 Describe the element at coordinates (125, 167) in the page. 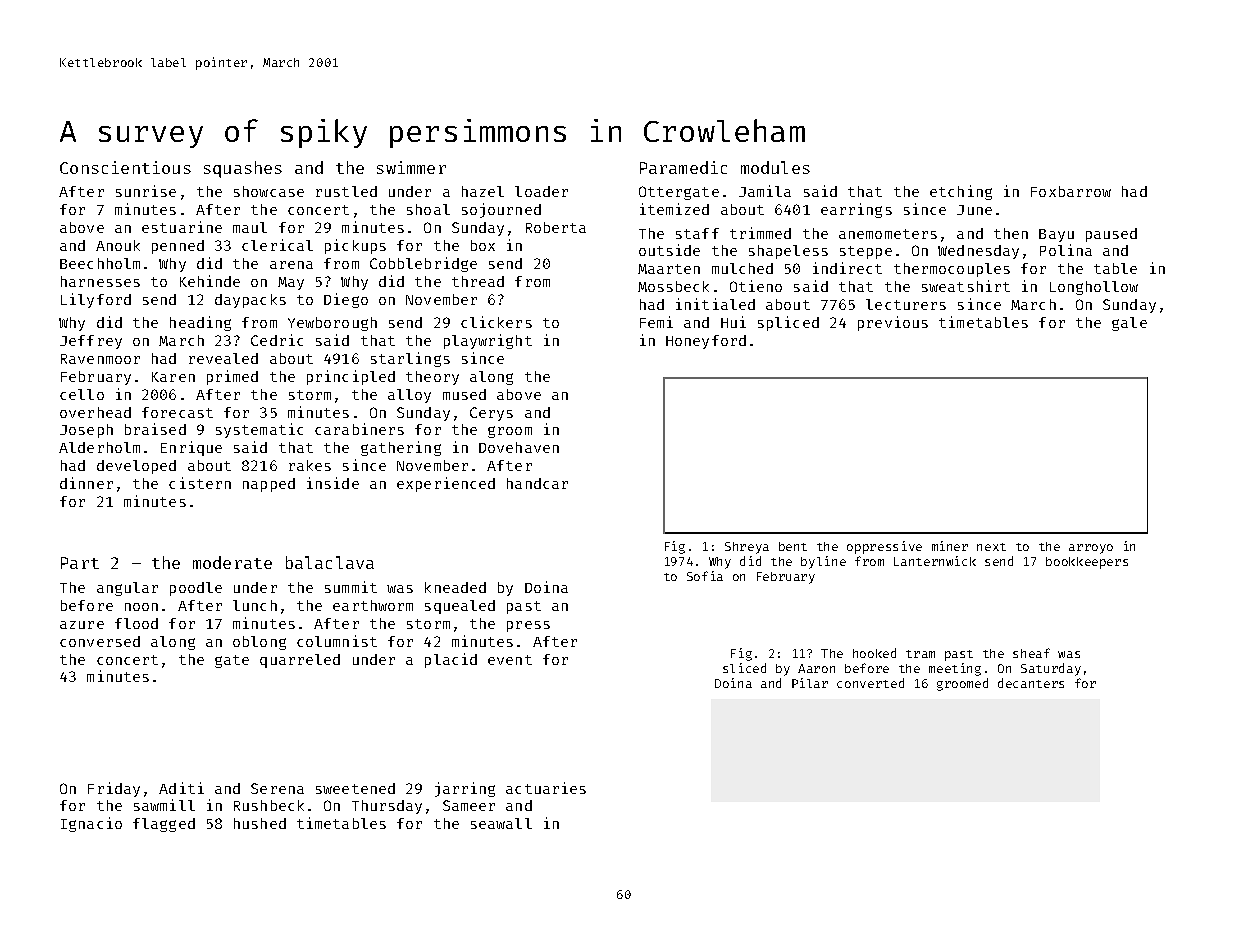

I see `Conscientious` at that location.
